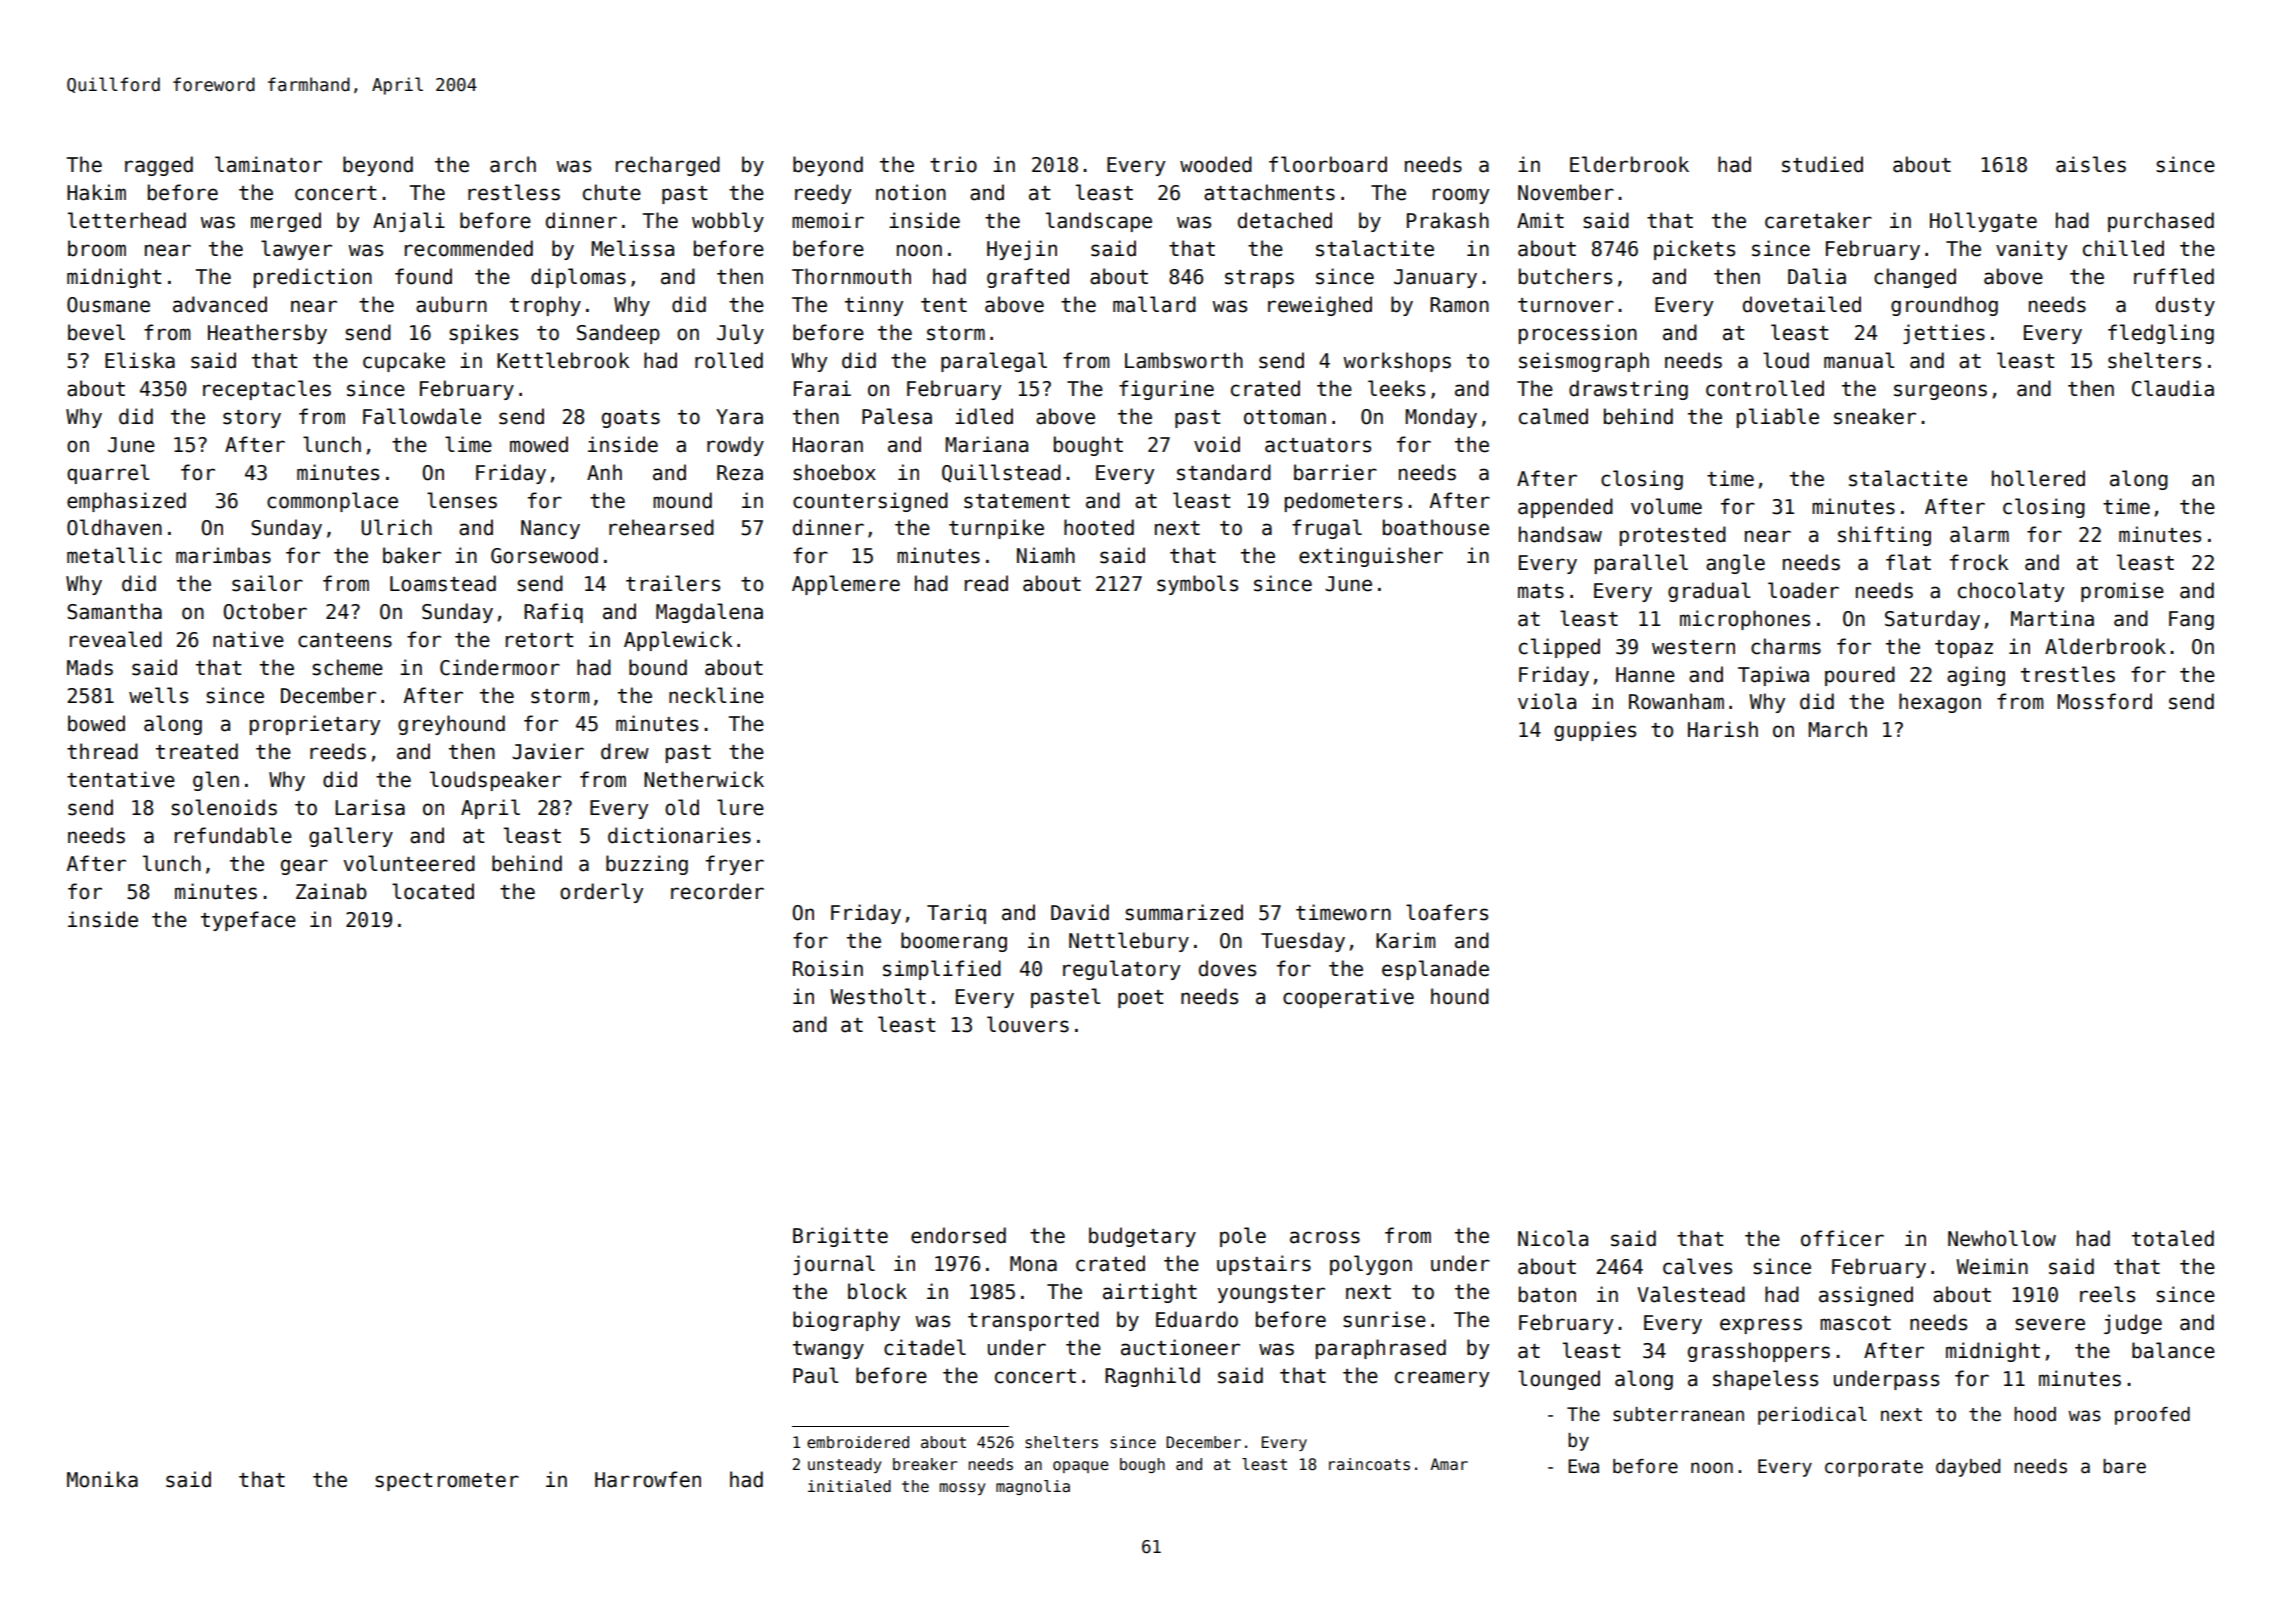 Image resolution: width=2282 pixels, height=1614 pixels. I want to click on pole, so click(1243, 1237).
